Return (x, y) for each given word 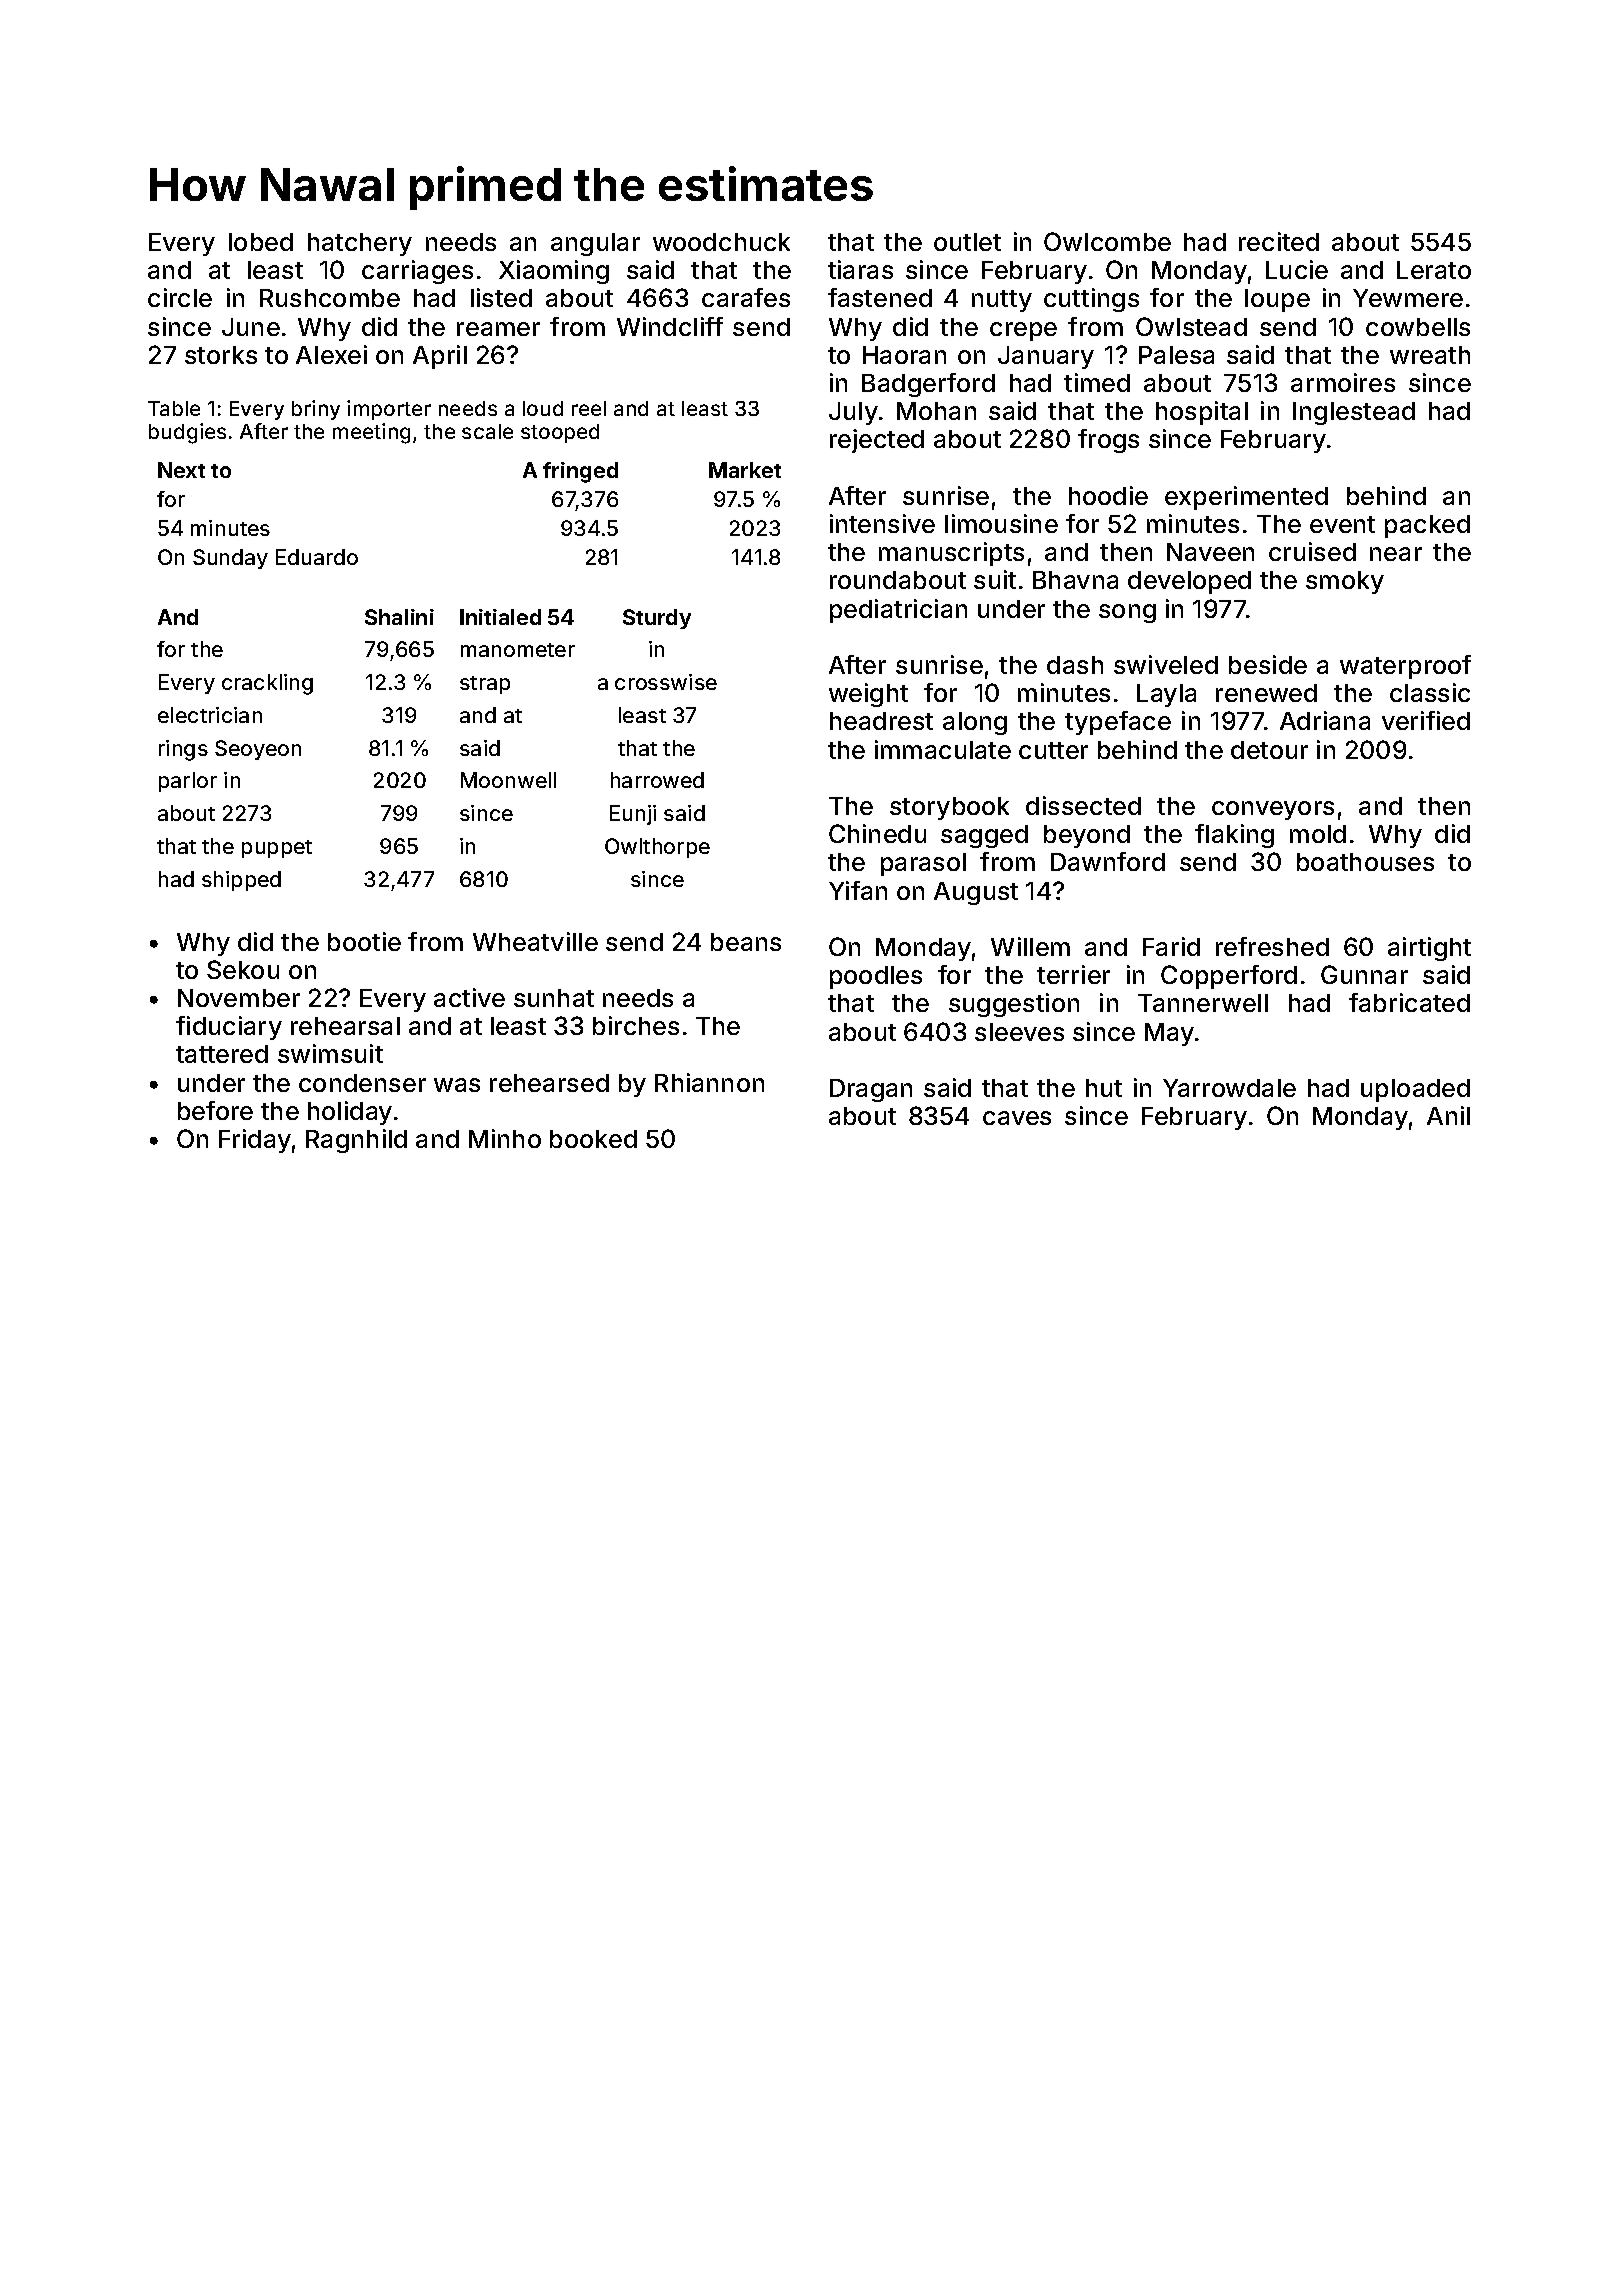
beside (1268, 664)
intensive (882, 523)
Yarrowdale (1229, 1088)
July (853, 413)
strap (485, 685)
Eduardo (317, 557)
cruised (1312, 551)
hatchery (360, 244)
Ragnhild (356, 1141)
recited (1279, 241)
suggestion (1014, 1005)
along (975, 723)
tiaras (860, 269)
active (469, 997)
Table (174, 408)
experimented (1246, 498)
